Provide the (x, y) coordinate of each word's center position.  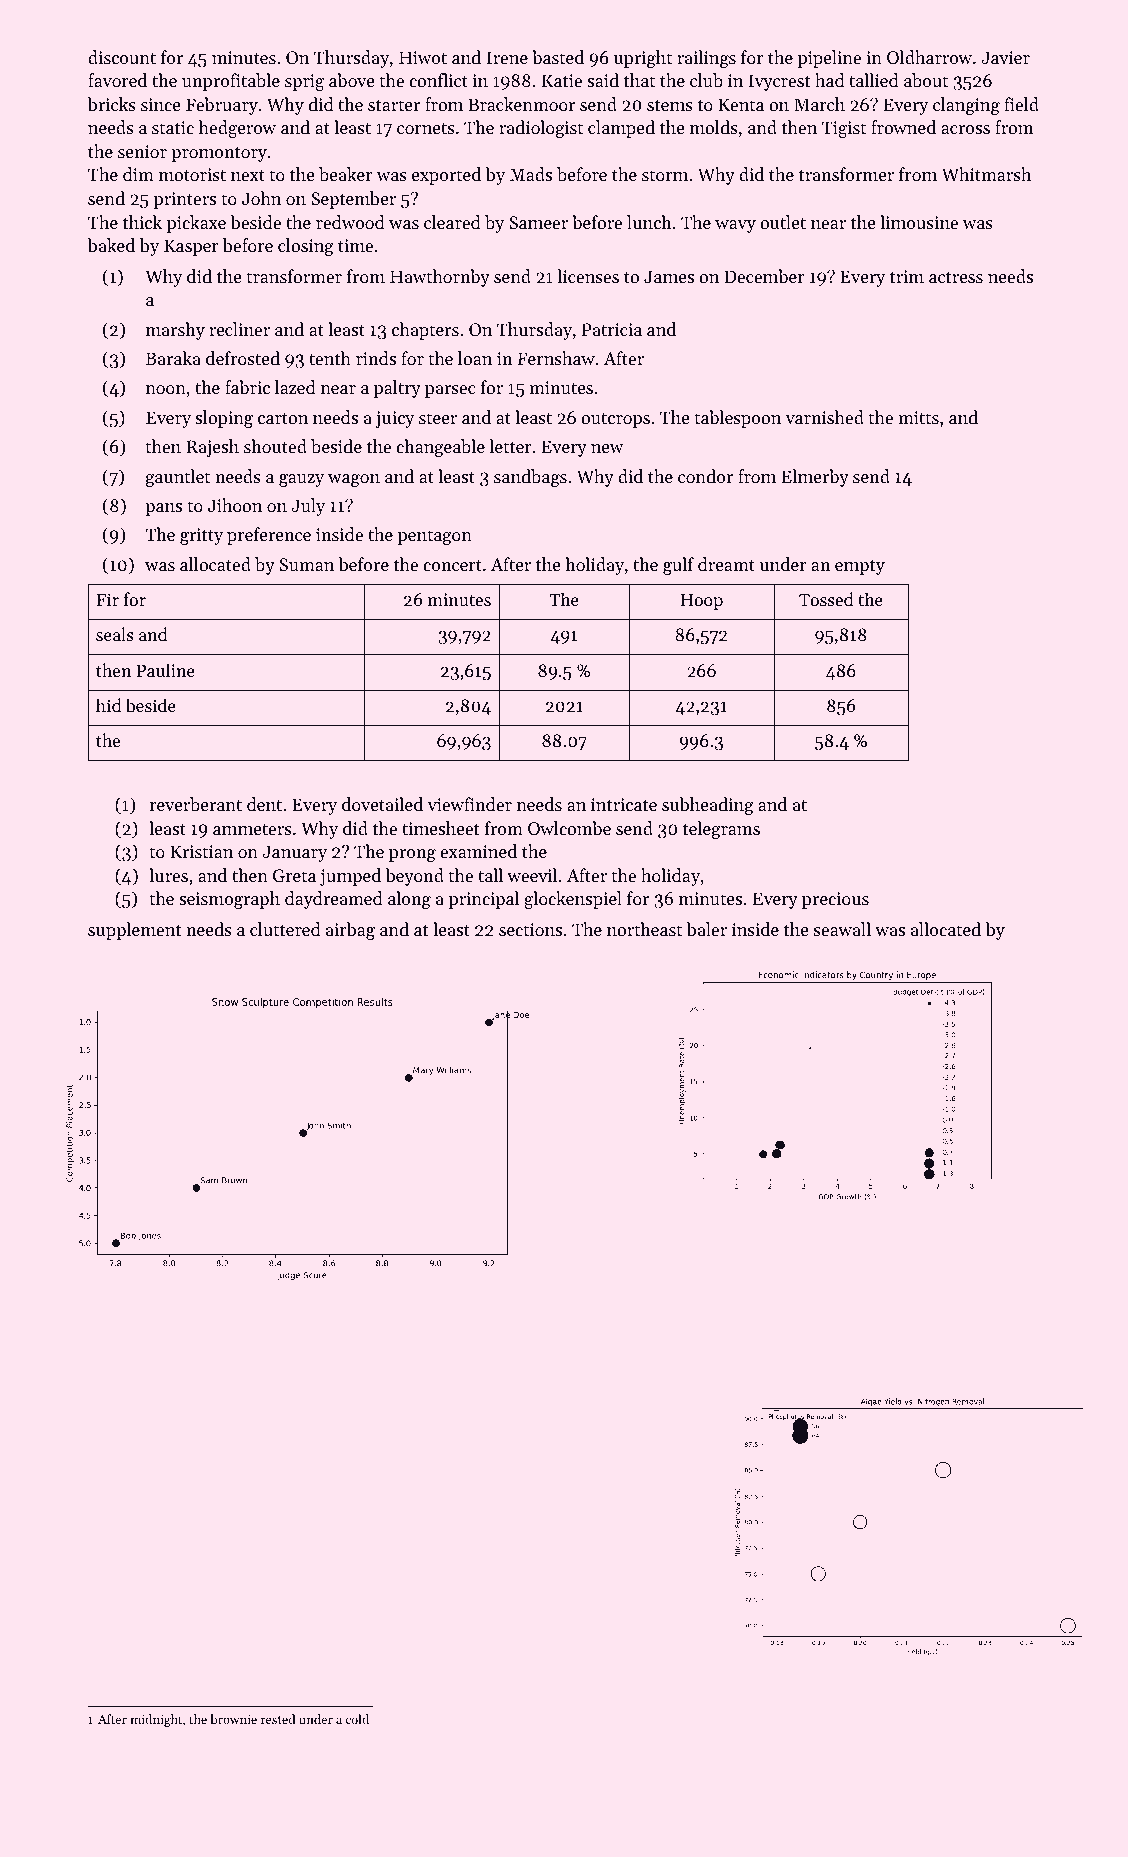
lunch (649, 222)
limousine (919, 222)
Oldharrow (929, 57)
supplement (134, 931)
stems (670, 105)
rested (278, 1719)
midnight (156, 1720)
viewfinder (469, 804)
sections (530, 929)
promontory (219, 154)
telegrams (721, 830)
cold (357, 1719)
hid (108, 705)
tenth (330, 358)
